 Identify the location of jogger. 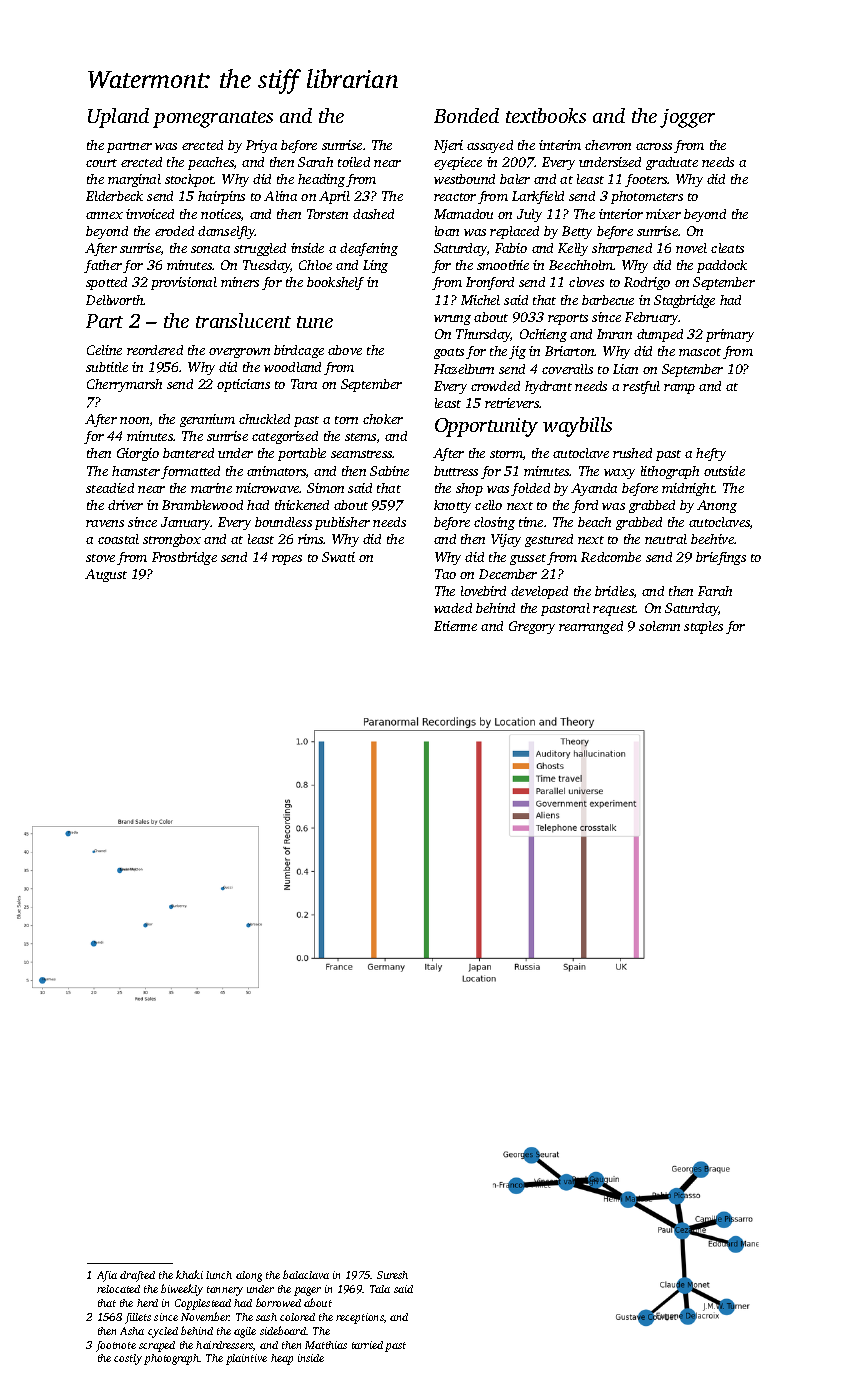
(687, 118).
